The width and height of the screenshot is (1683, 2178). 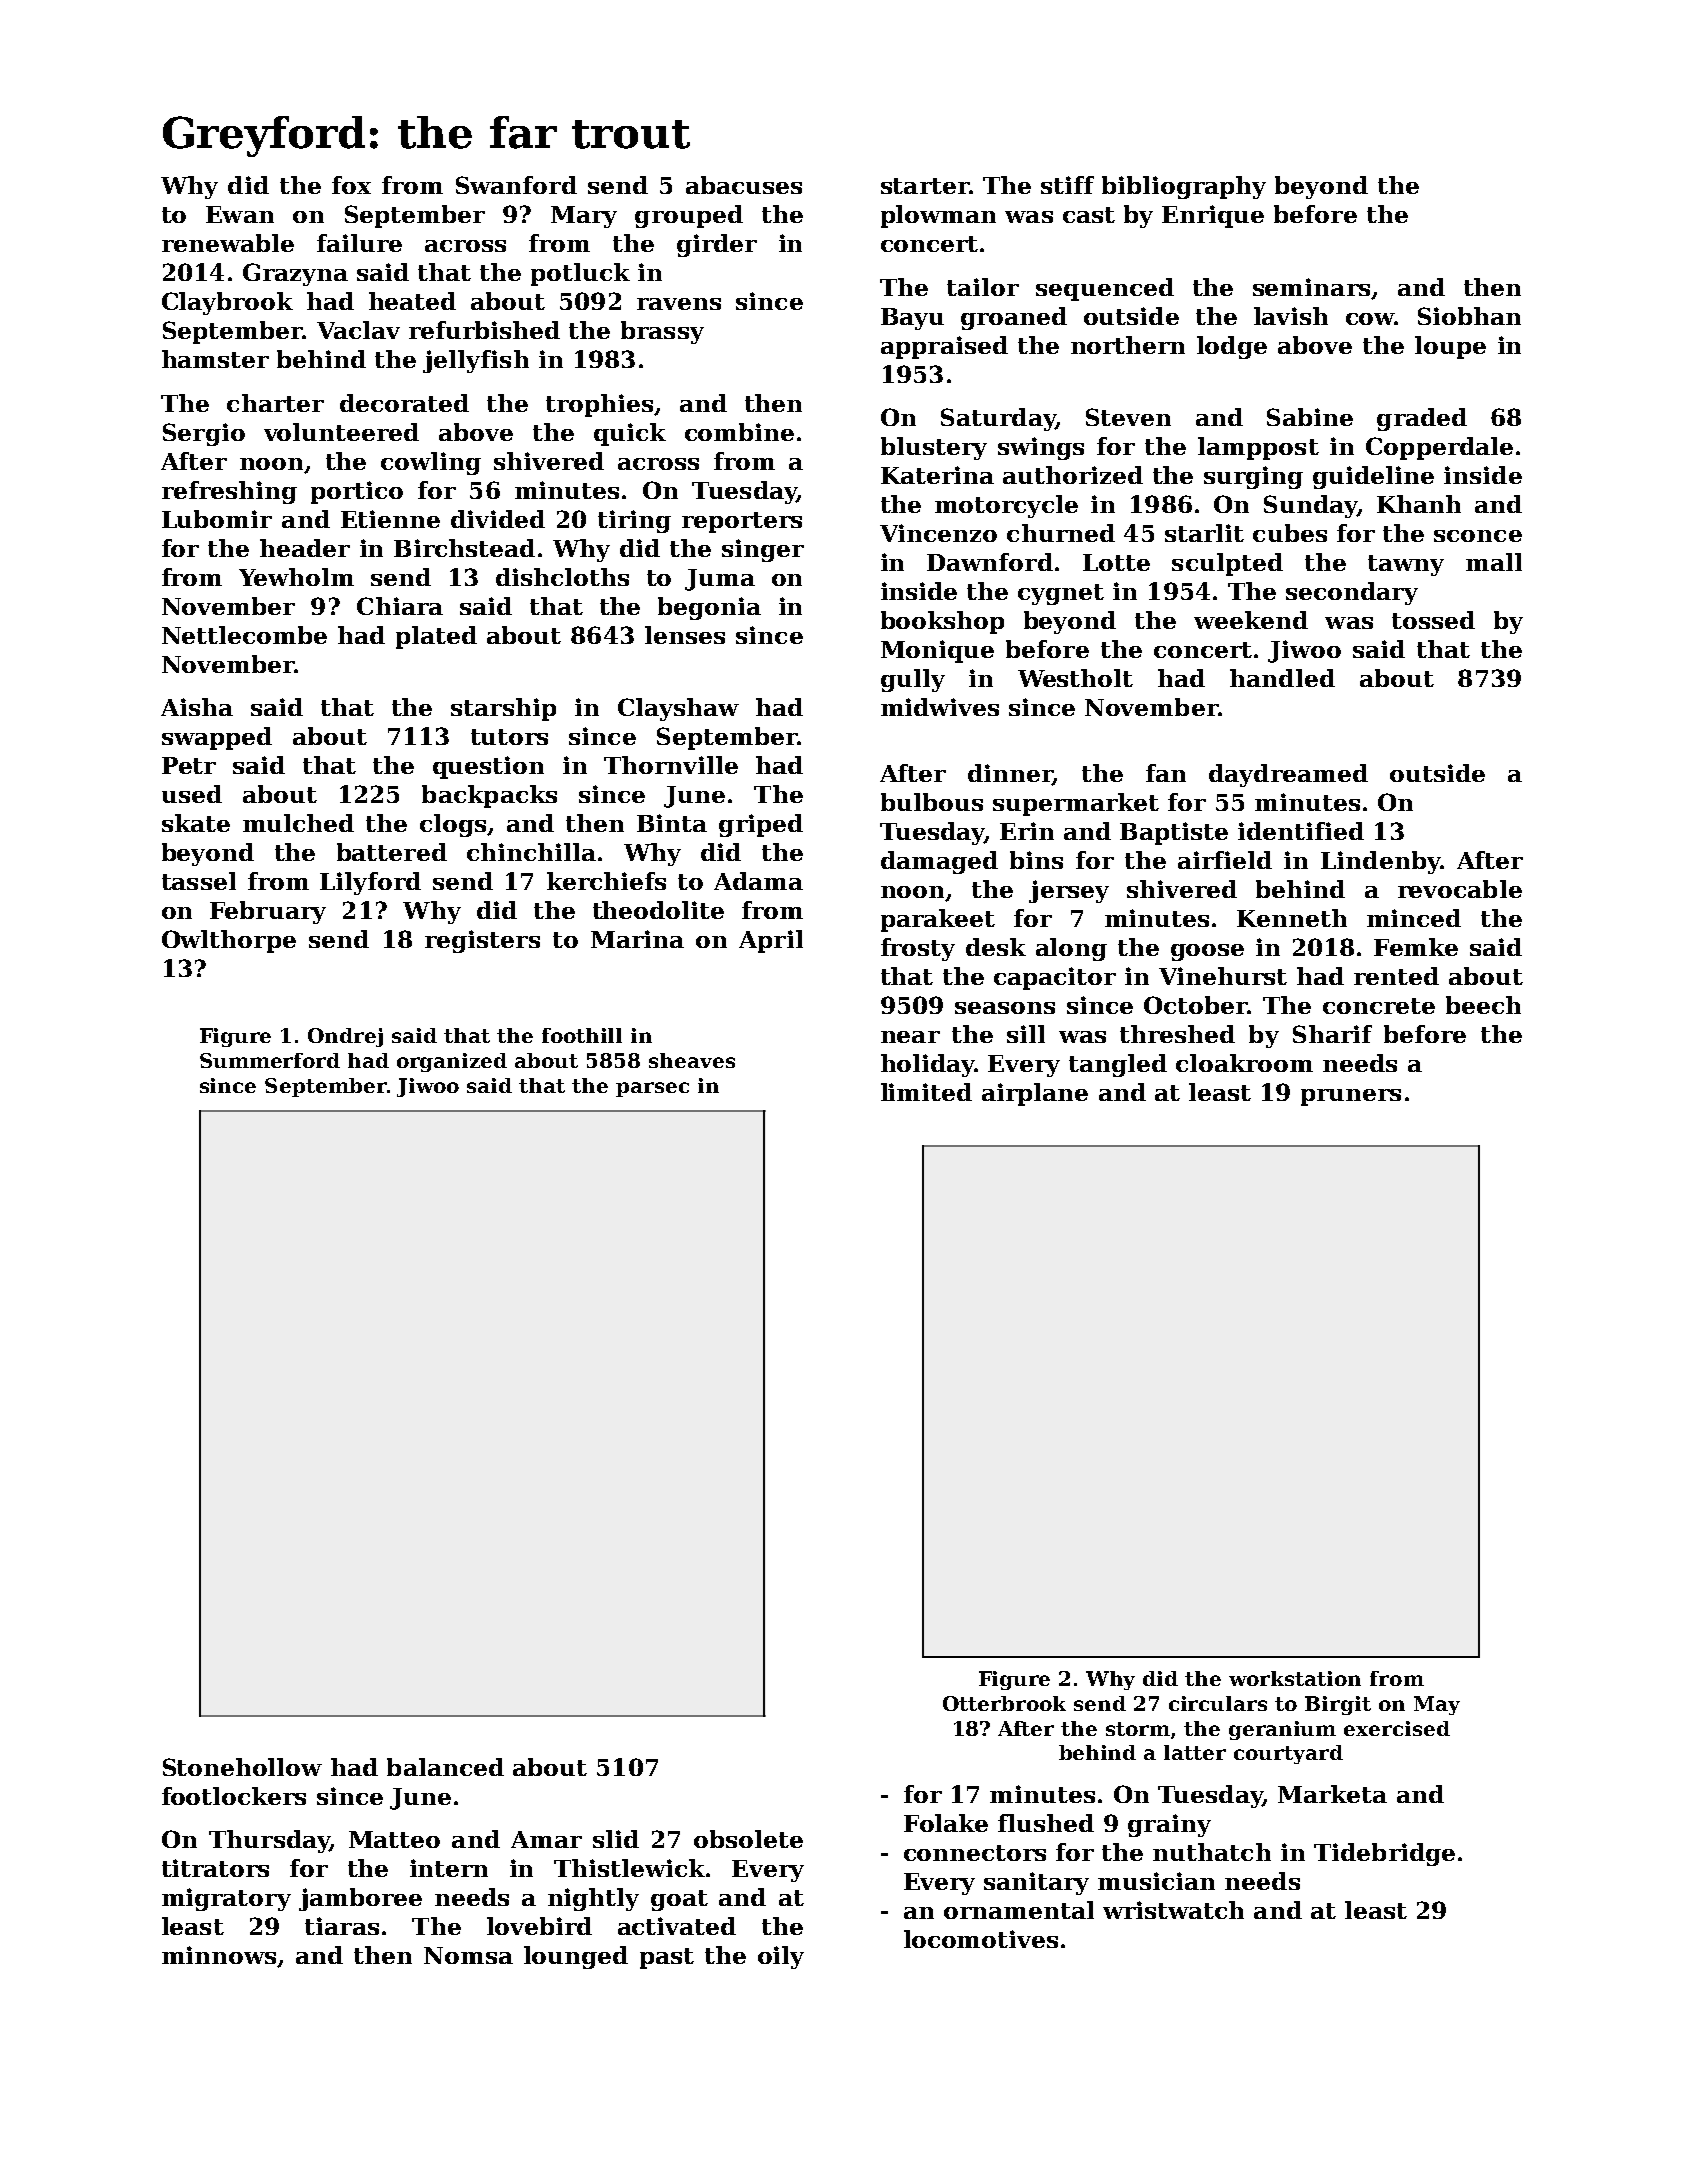 I want to click on sheaves, so click(x=692, y=1060).
